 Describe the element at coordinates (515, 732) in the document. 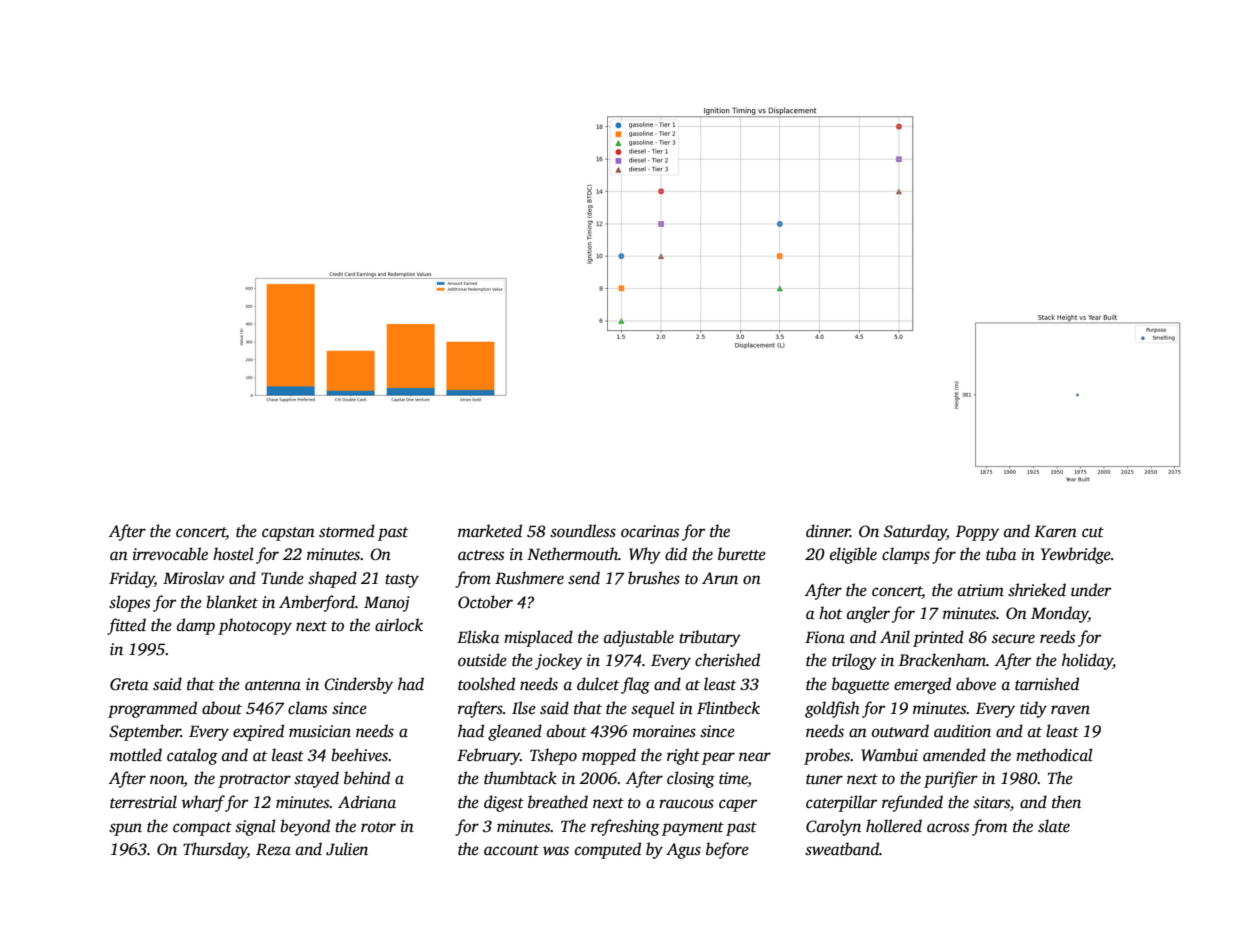

I see `gleaned` at that location.
